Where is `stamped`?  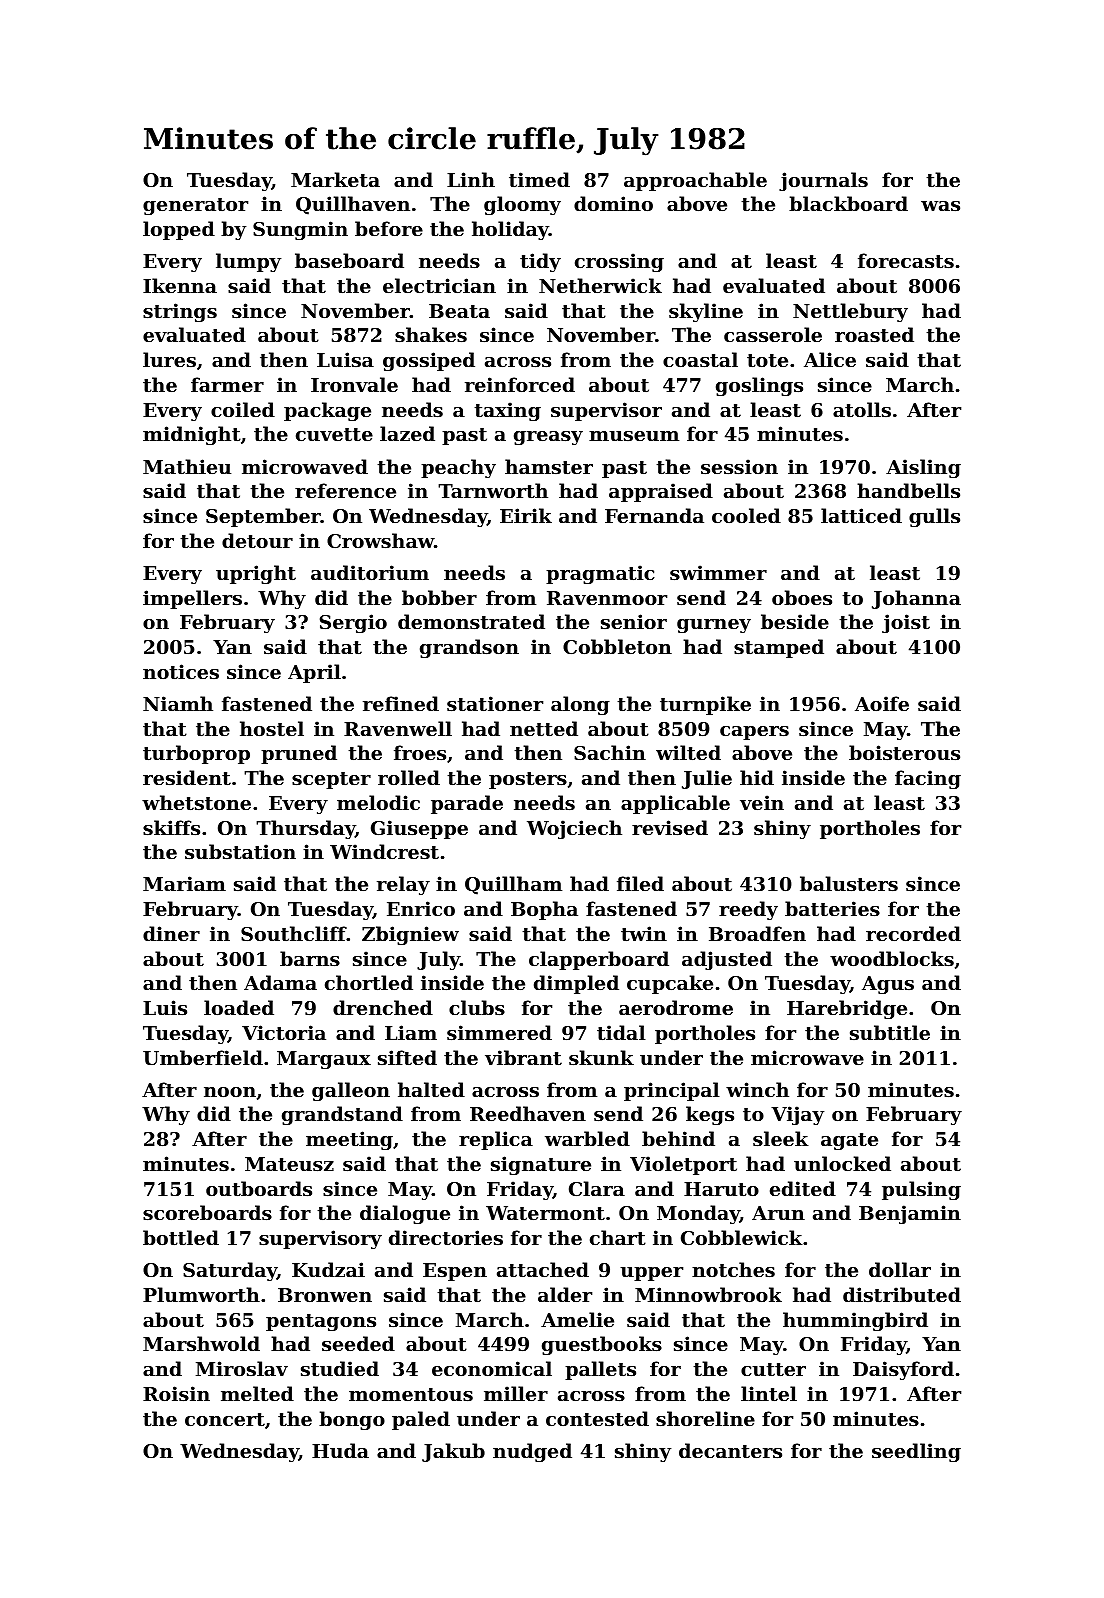 stamped is located at coordinates (779, 648).
